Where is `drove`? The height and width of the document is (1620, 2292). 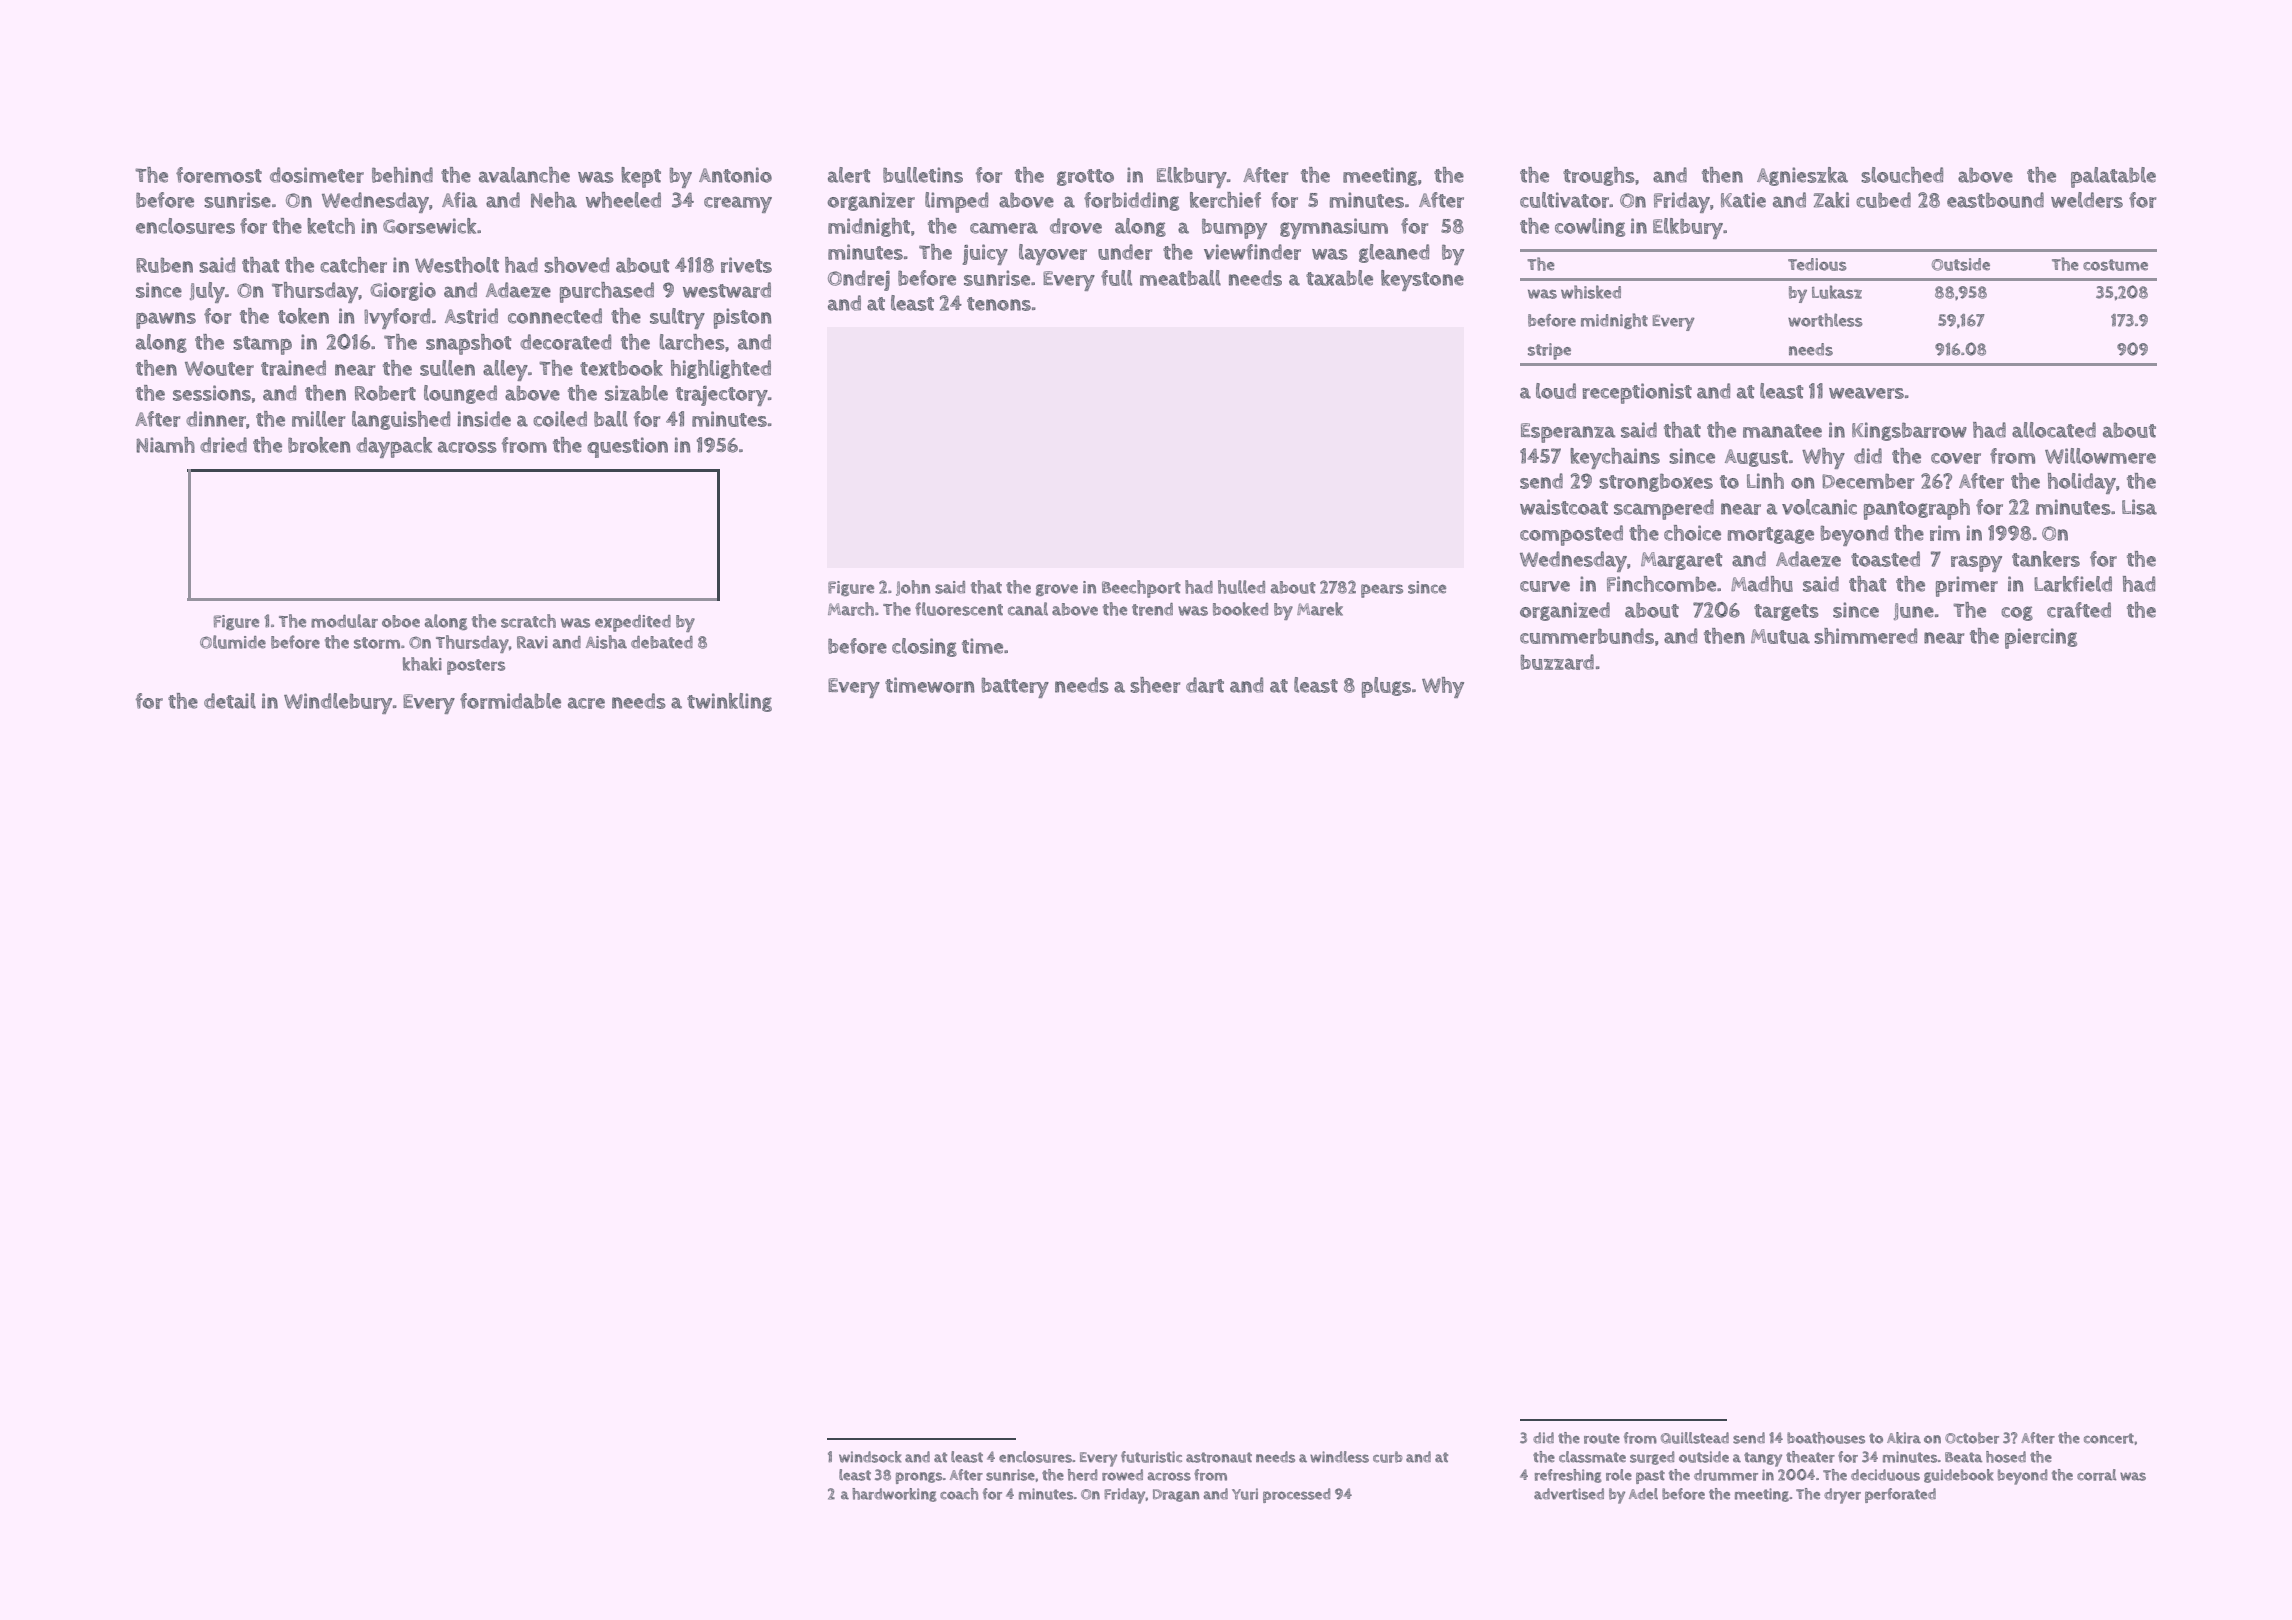
drove is located at coordinates (1076, 226).
